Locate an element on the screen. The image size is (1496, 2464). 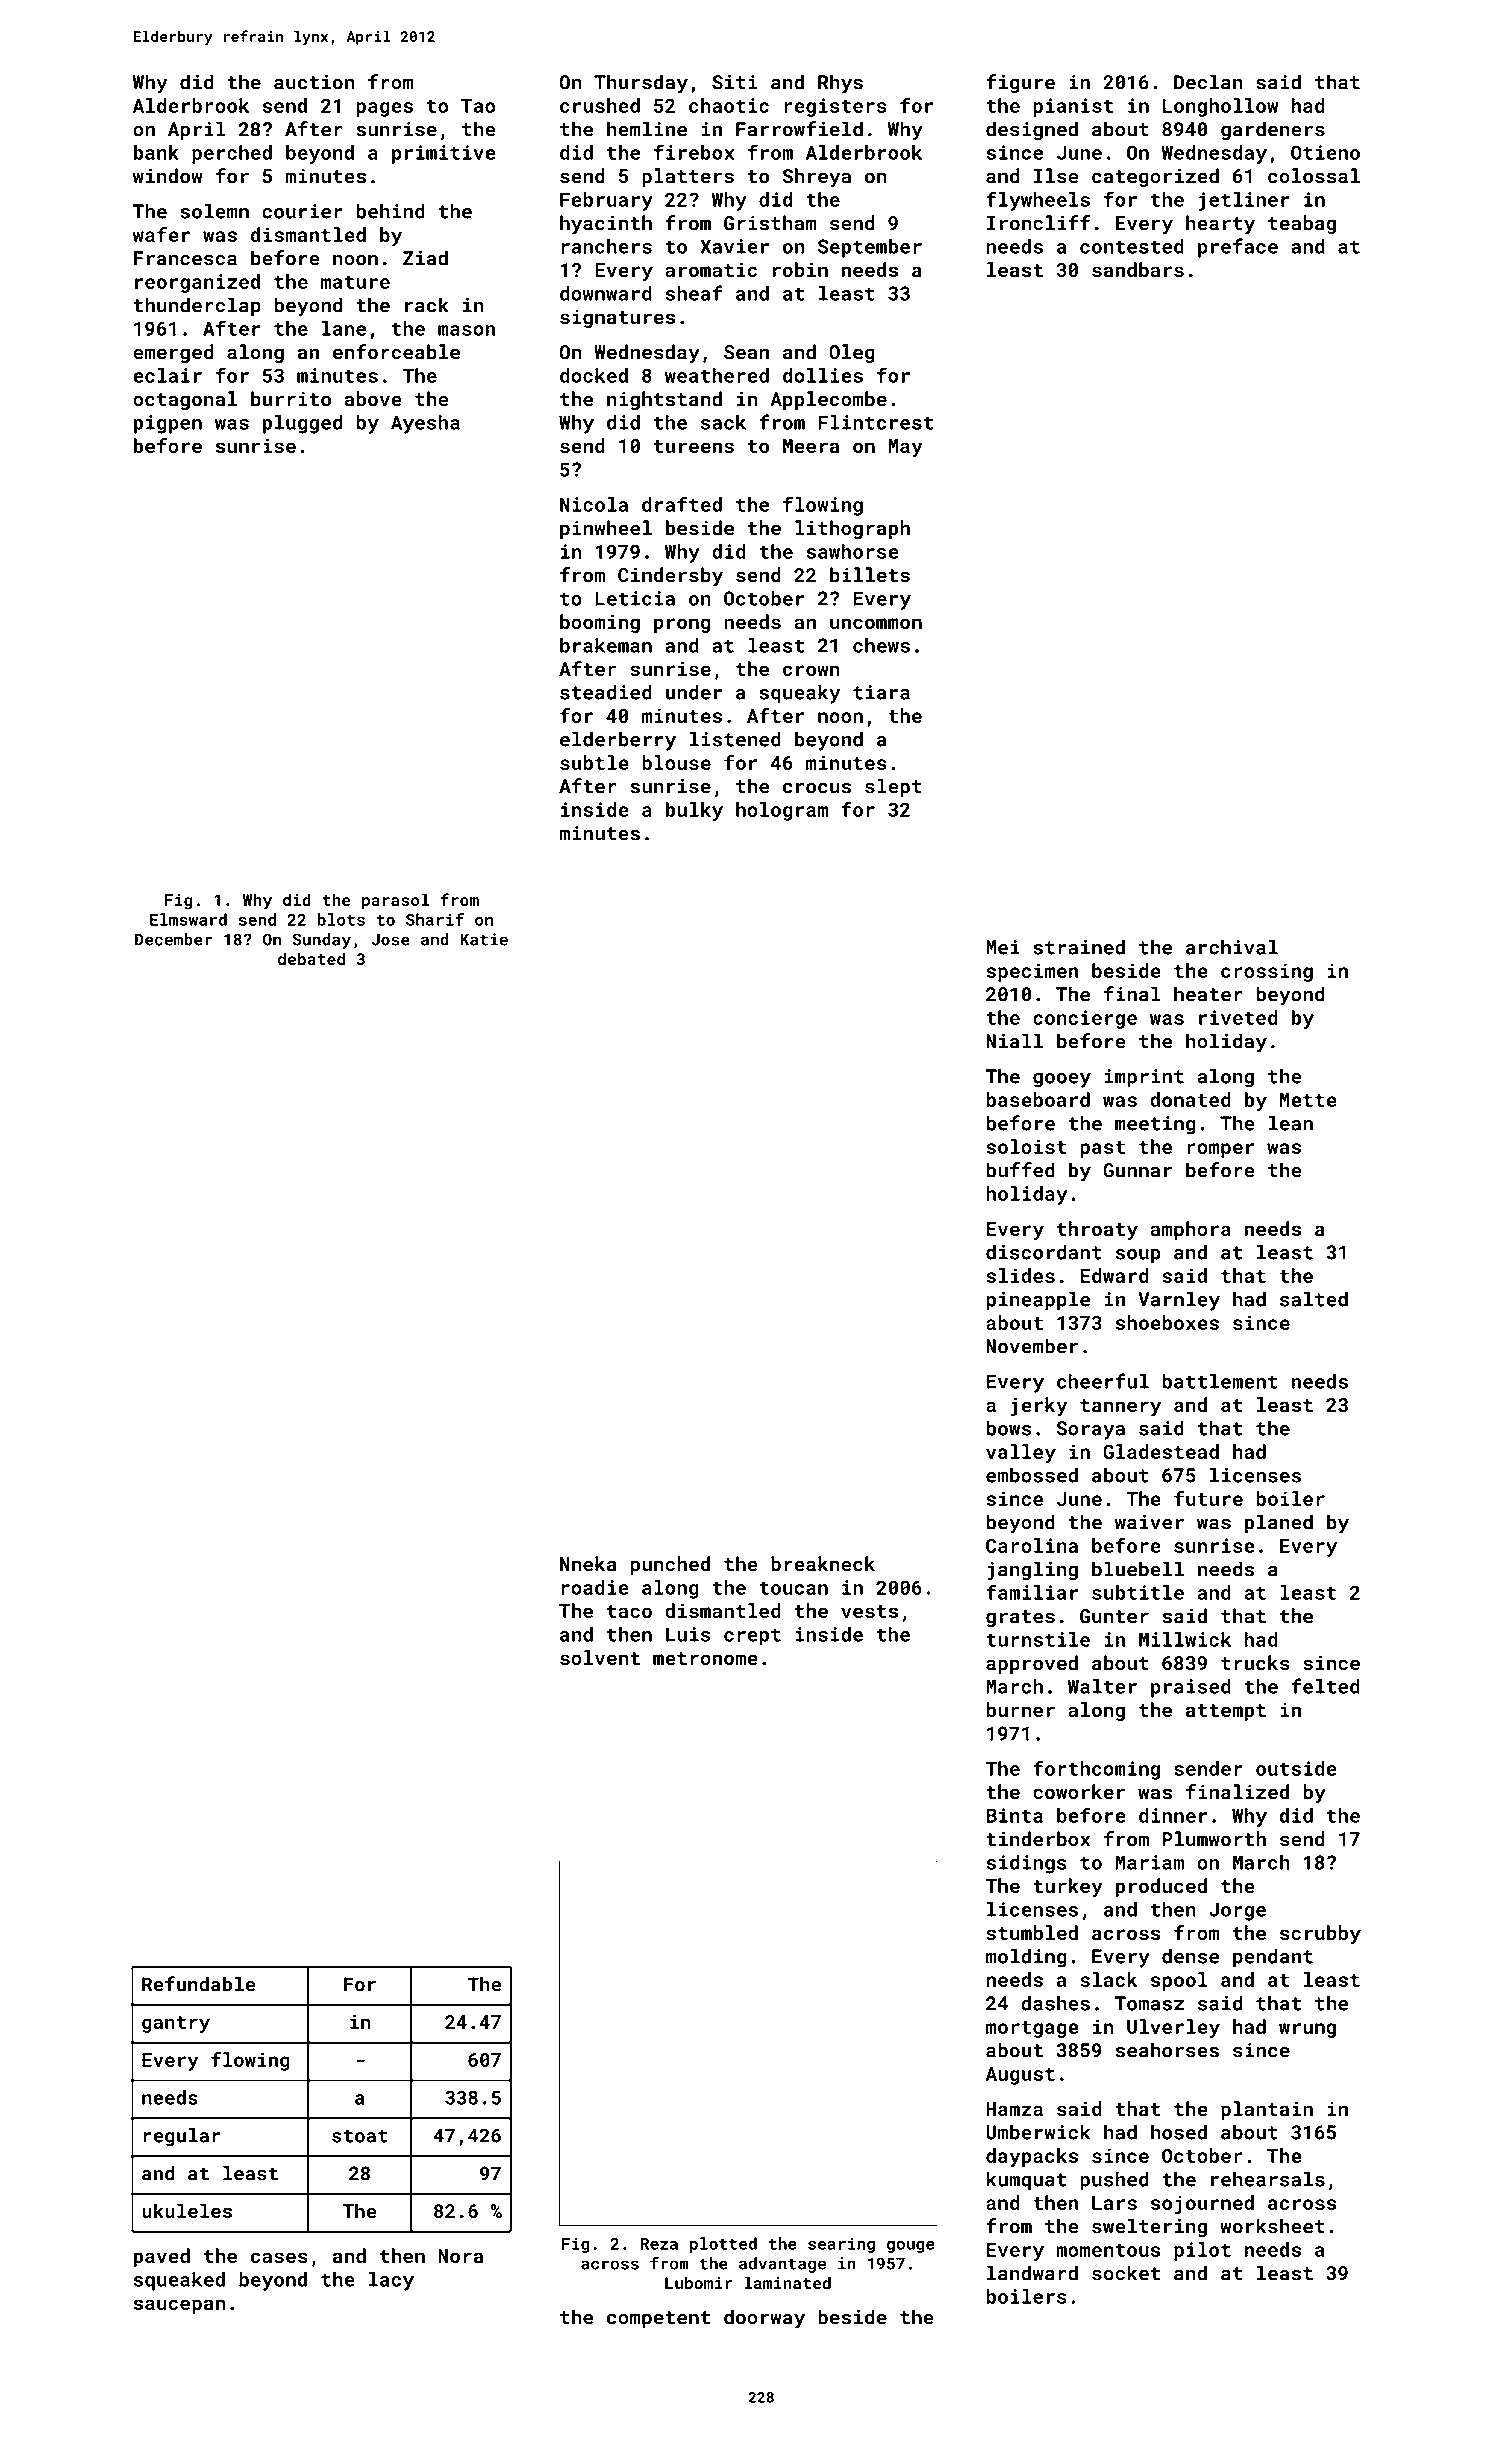
punched is located at coordinates (670, 1565).
